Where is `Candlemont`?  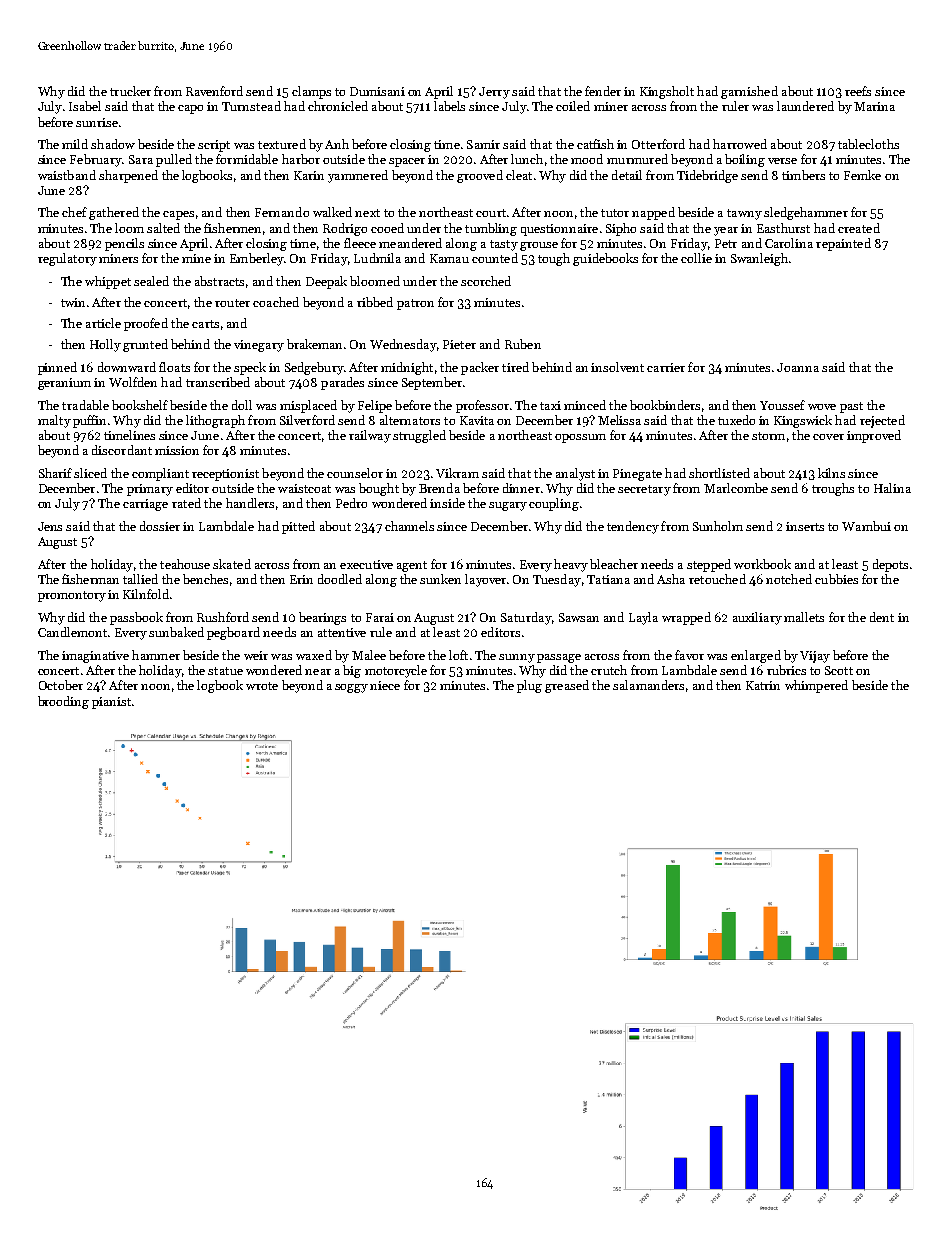 Candlemont is located at coordinates (72, 632).
